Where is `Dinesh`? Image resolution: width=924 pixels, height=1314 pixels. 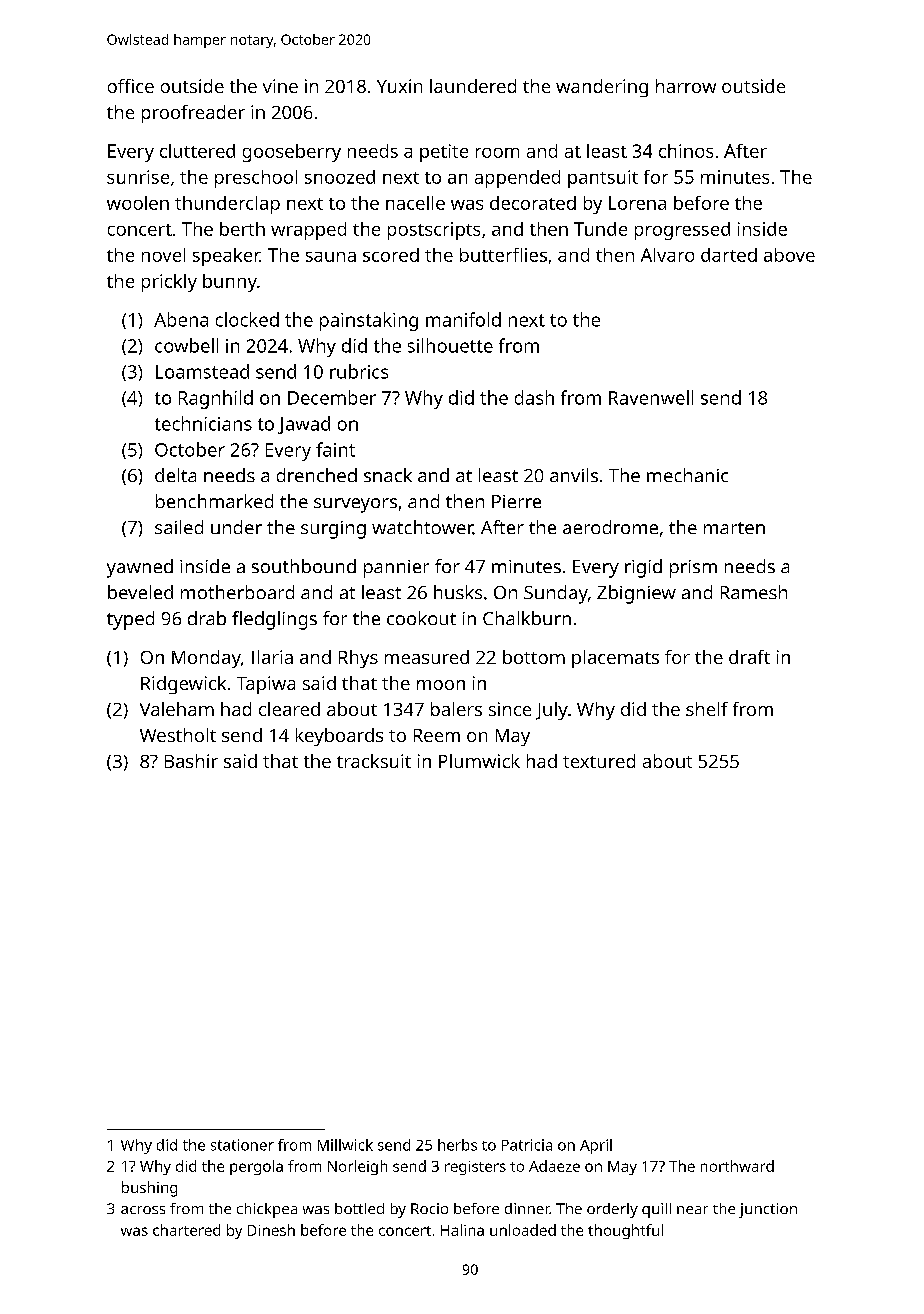 Dinesh is located at coordinates (271, 1230).
